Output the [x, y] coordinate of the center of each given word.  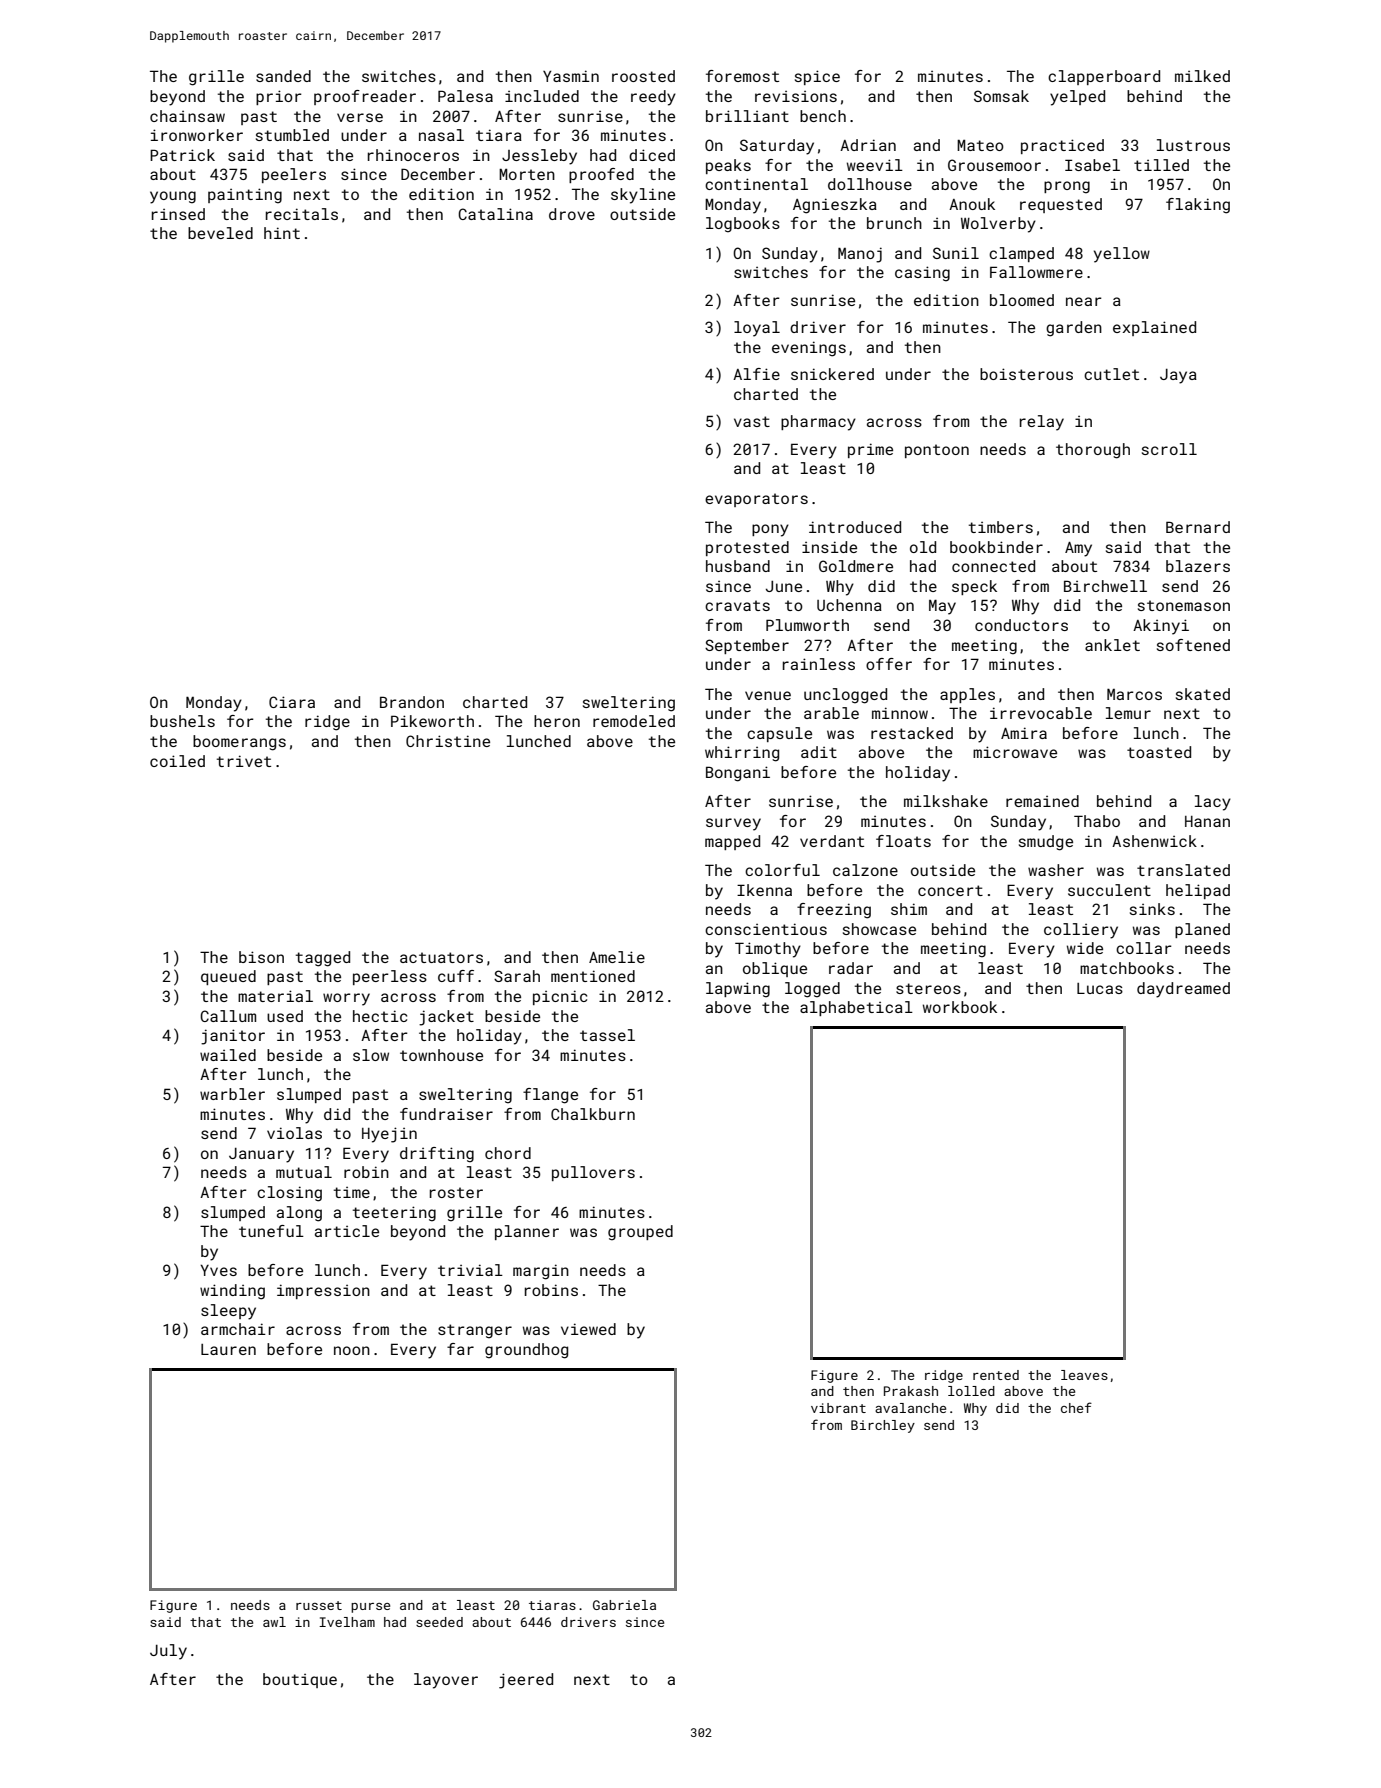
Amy [1078, 549]
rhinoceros [413, 155]
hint [282, 233]
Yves [218, 1270]
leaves [1084, 1375]
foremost [742, 76]
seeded [439, 1622]
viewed [588, 1329]
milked [1202, 76]
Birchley [883, 1426]
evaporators [756, 500]
